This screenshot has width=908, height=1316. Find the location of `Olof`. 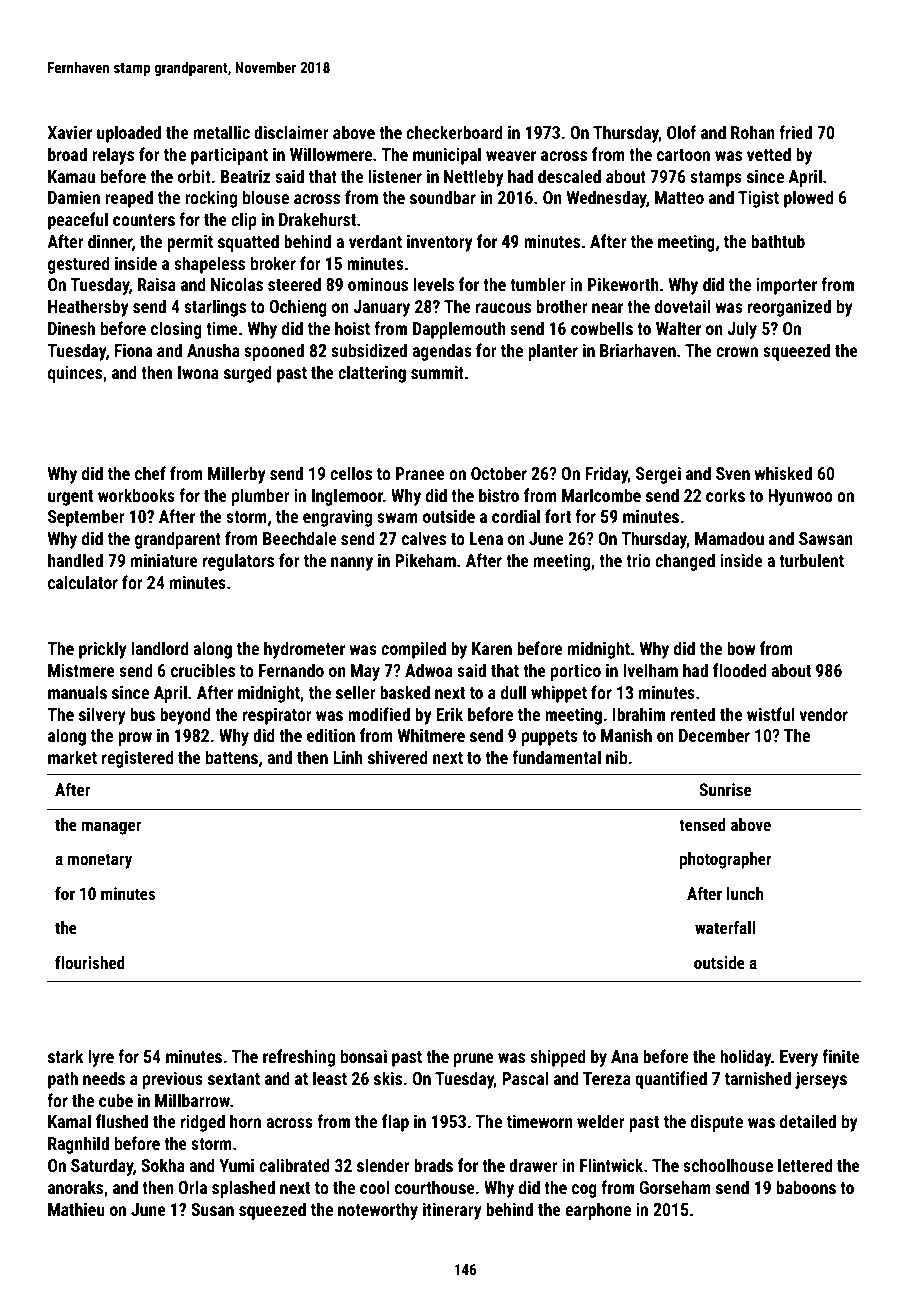

Olof is located at coordinates (681, 132).
